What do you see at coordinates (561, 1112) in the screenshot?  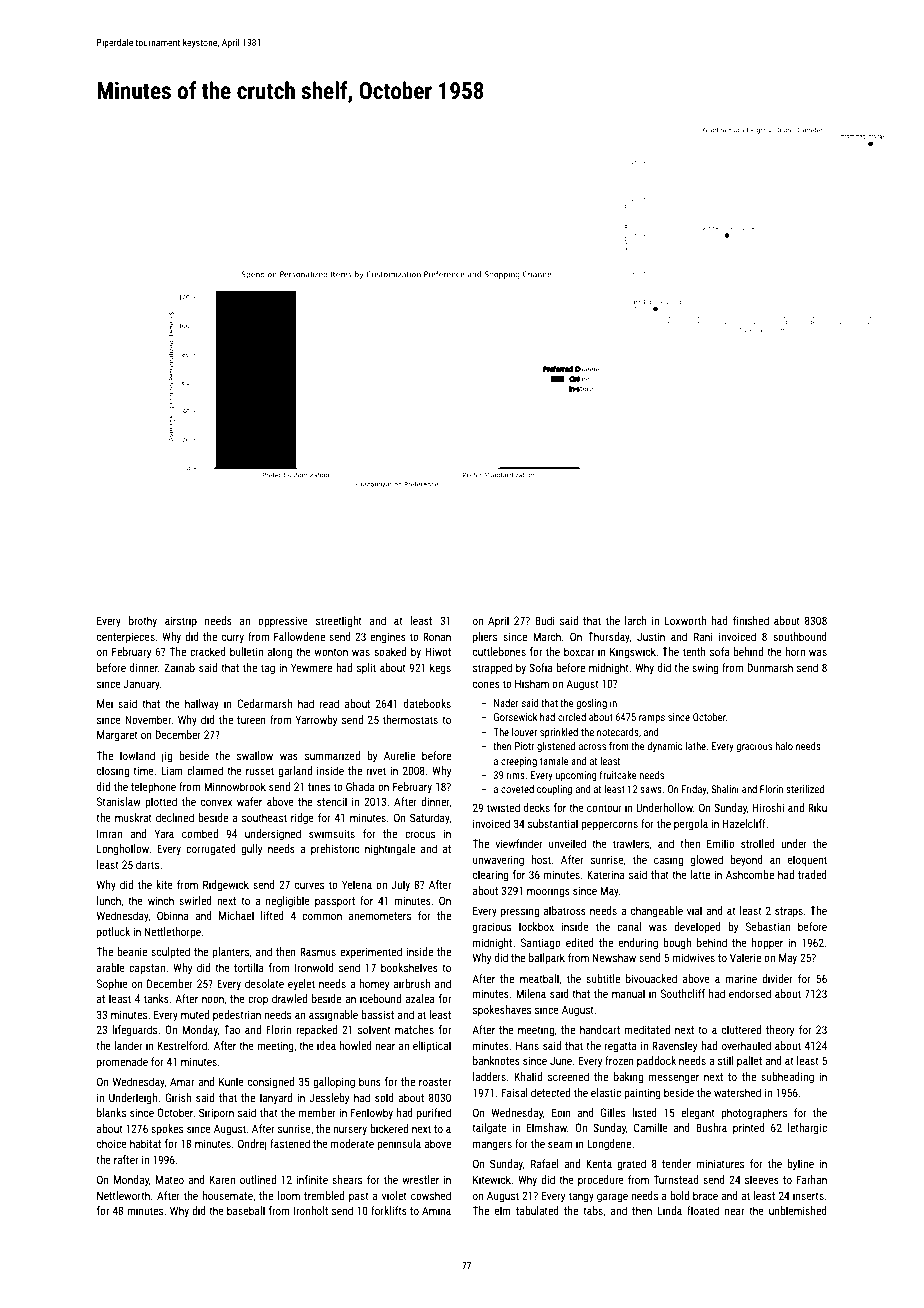 I see `Eoin` at bounding box center [561, 1112].
